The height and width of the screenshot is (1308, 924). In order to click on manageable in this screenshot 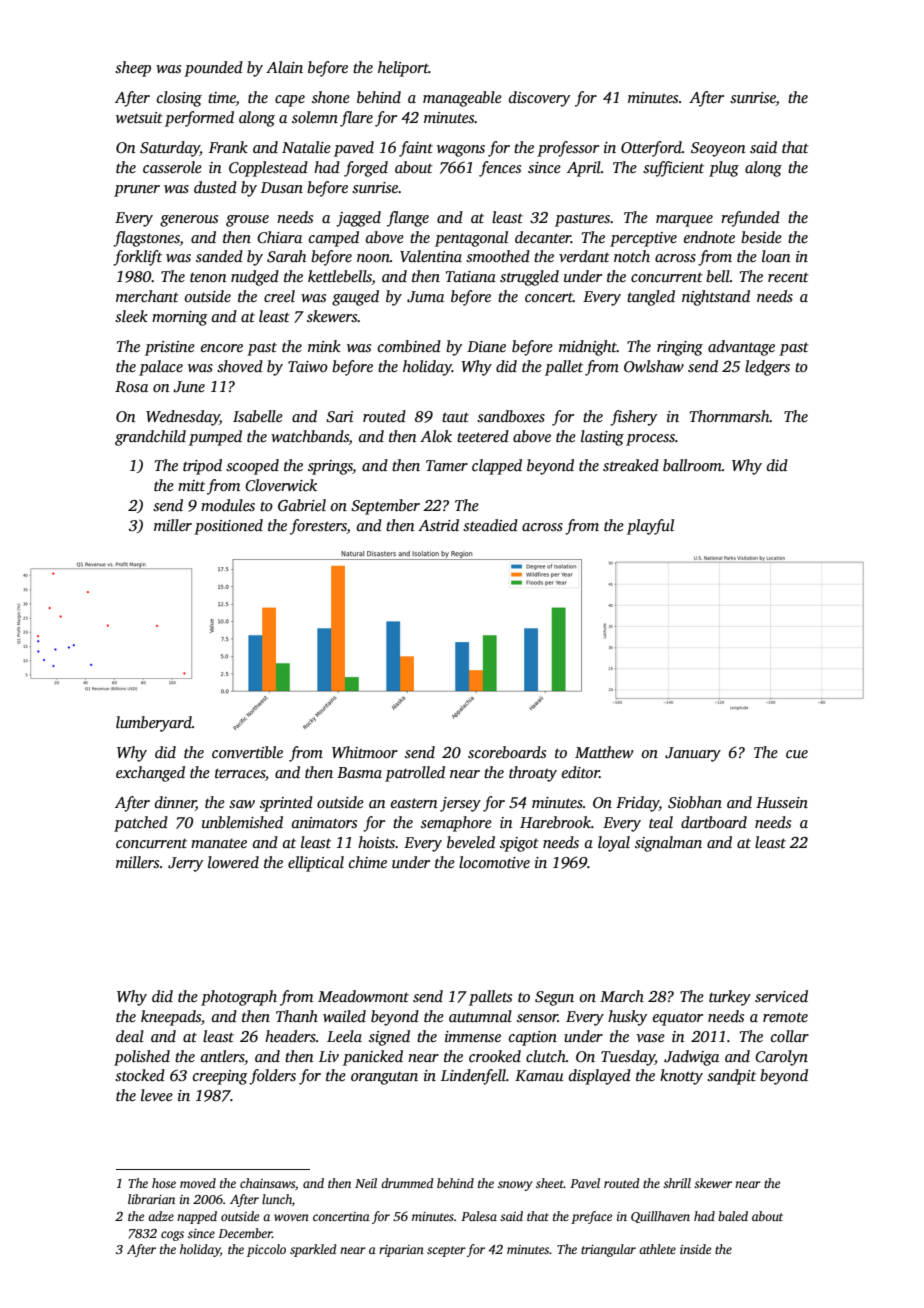, I will do `click(462, 99)`.
